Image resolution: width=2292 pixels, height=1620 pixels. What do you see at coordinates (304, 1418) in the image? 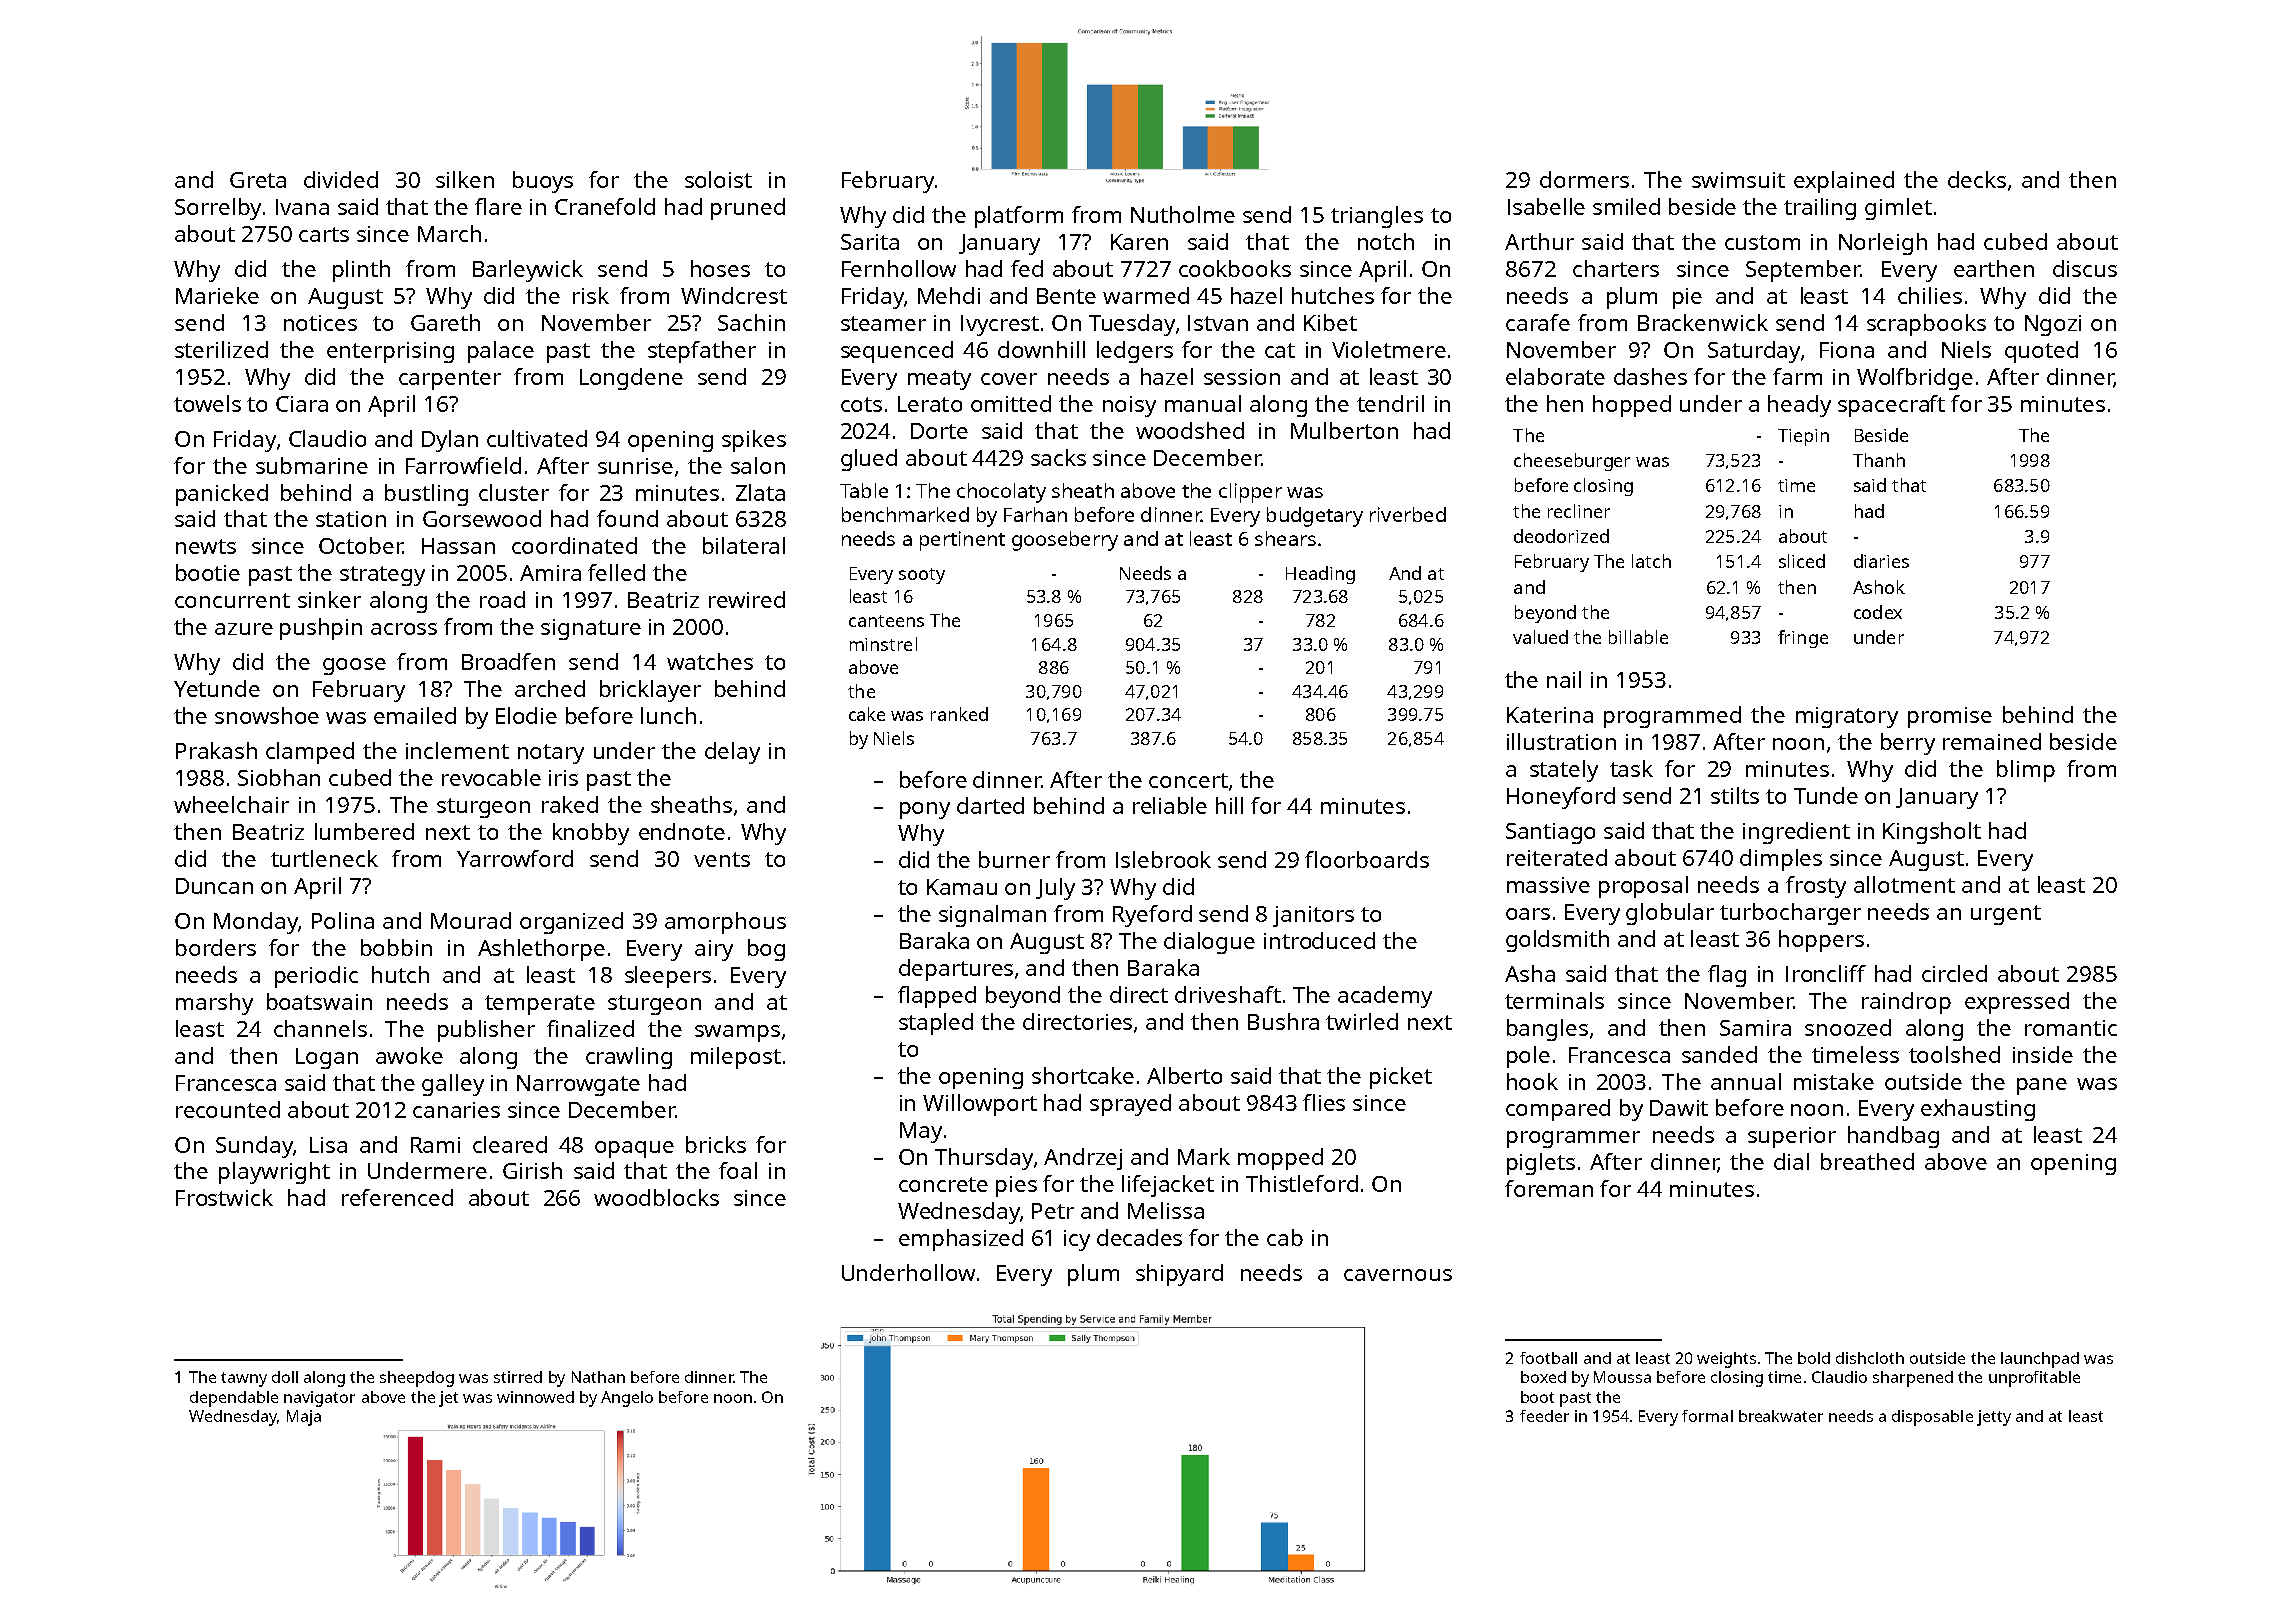
I see `Maja` at bounding box center [304, 1418].
